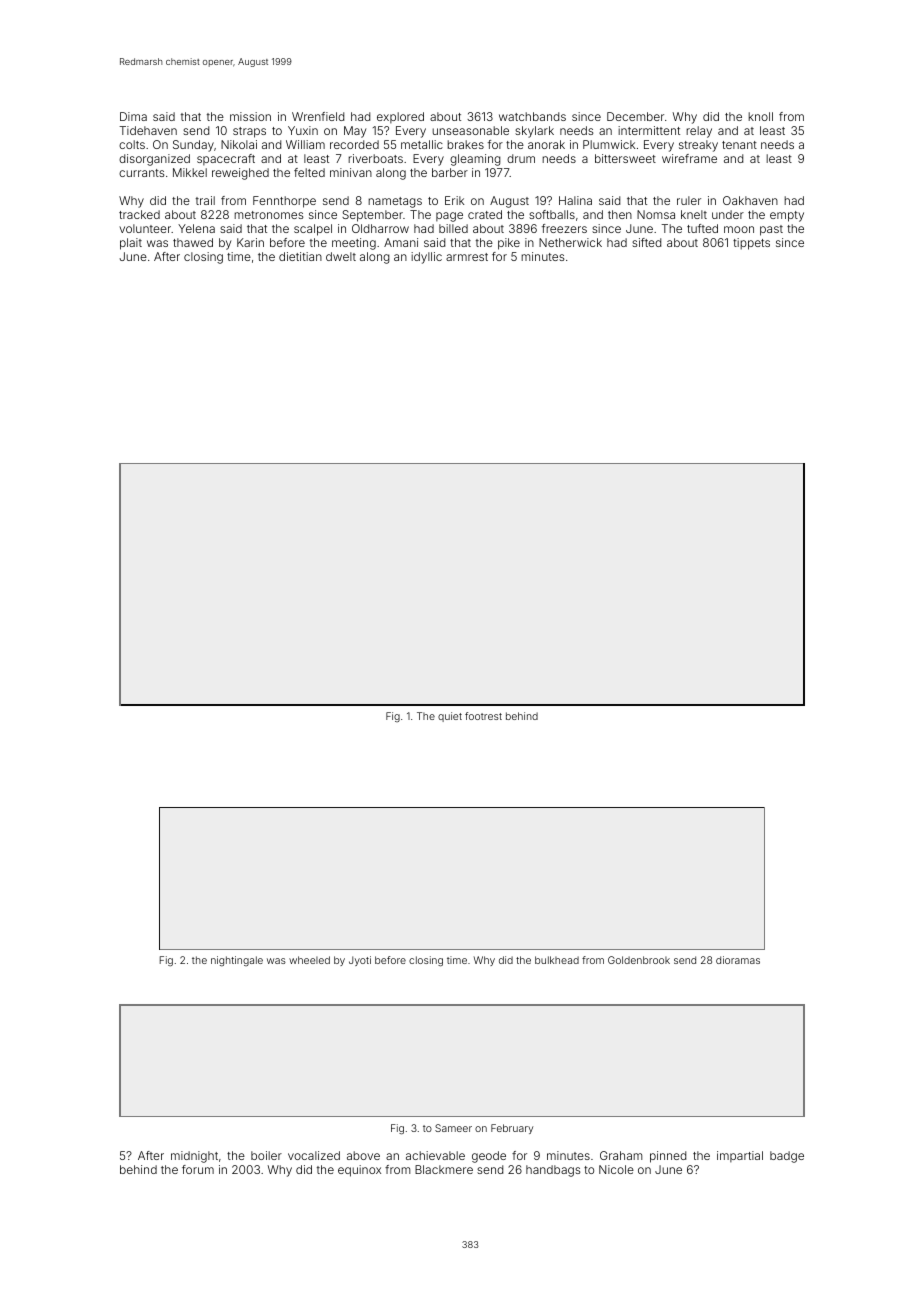 The height and width of the screenshot is (1308, 924). Describe the element at coordinates (483, 716) in the screenshot. I see `footrest` at that location.
